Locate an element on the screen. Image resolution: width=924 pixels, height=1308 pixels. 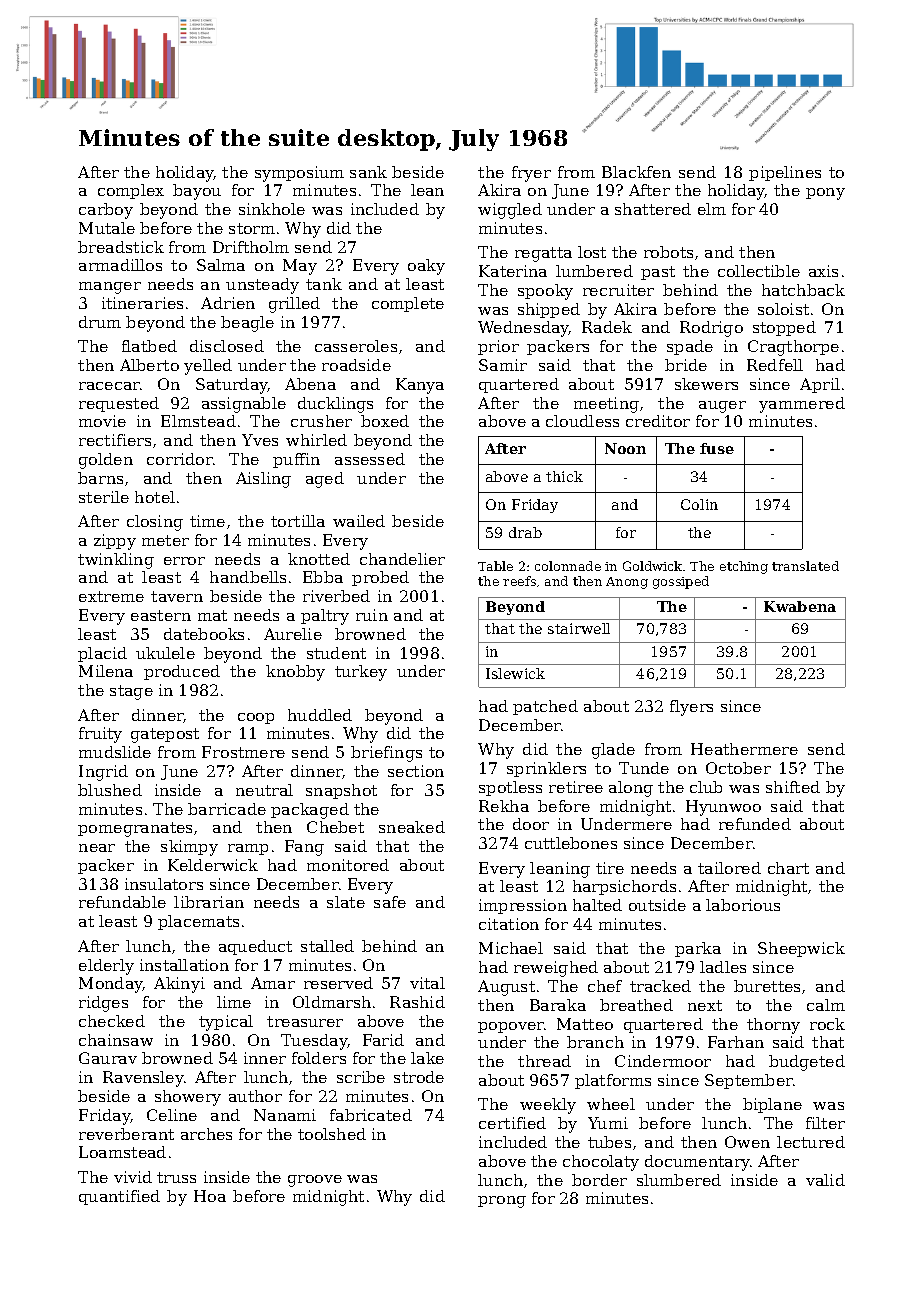
Samir is located at coordinates (503, 365).
